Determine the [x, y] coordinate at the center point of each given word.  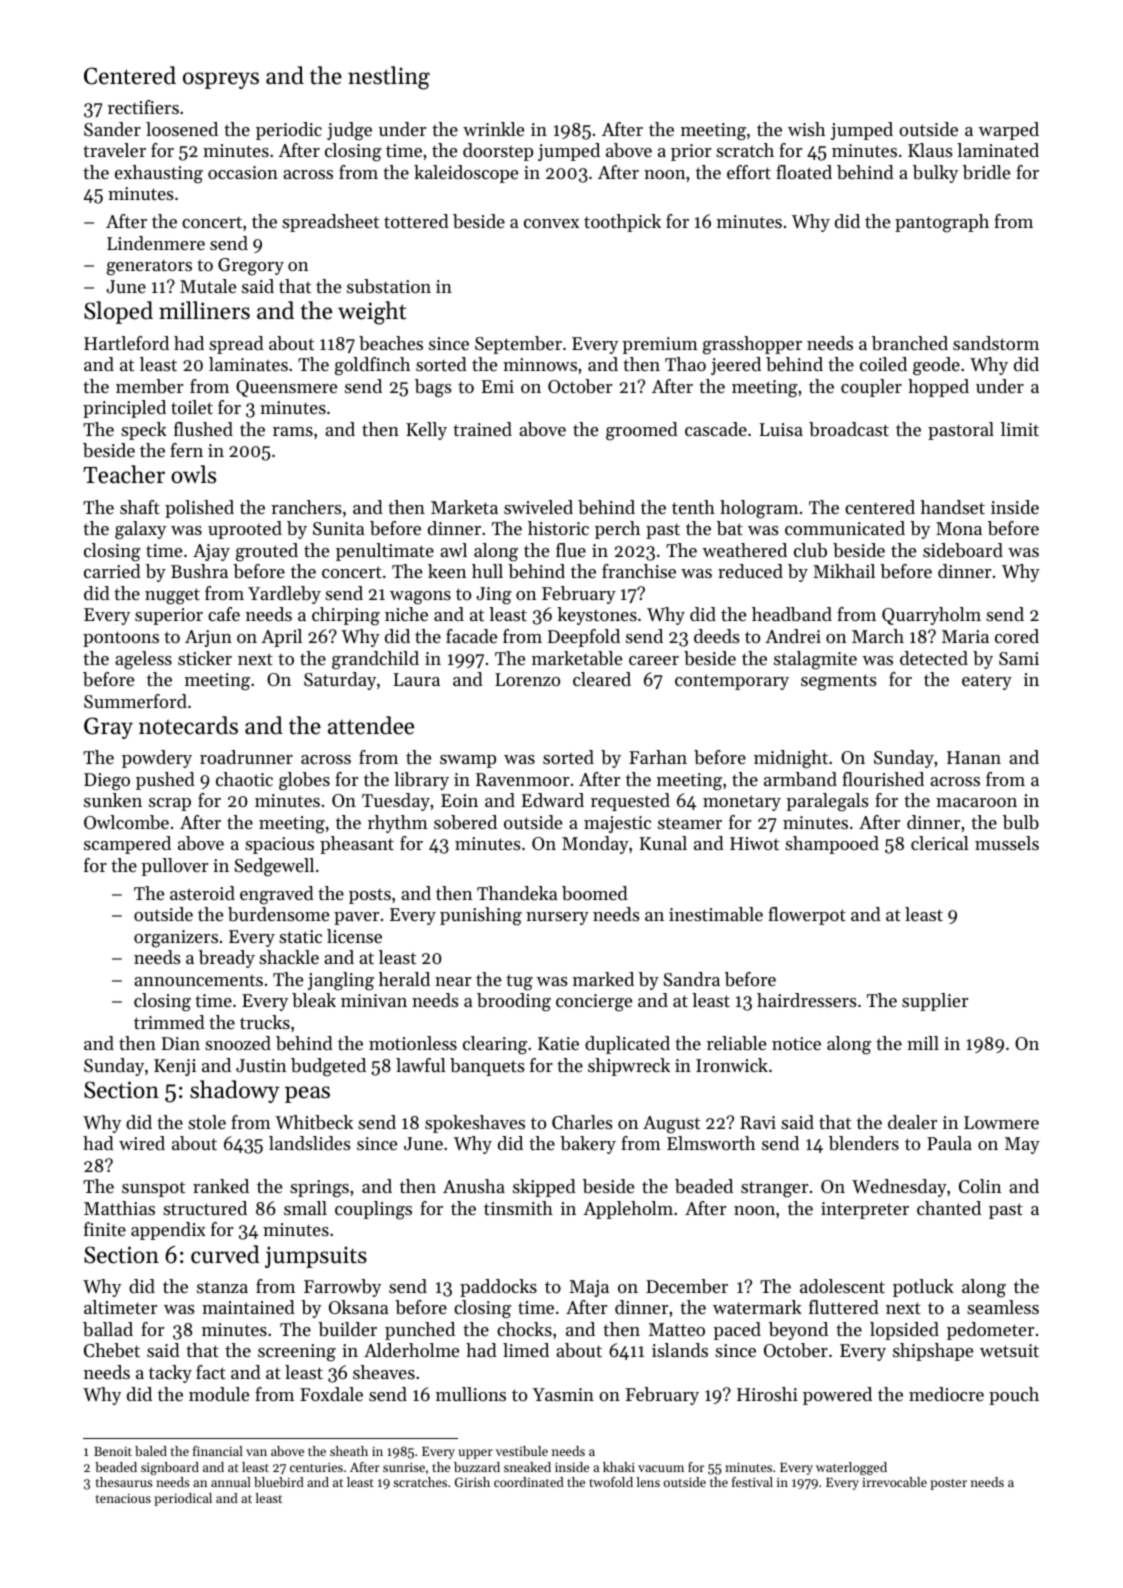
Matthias [119, 1208]
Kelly [426, 431]
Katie [558, 1043]
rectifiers [143, 107]
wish [806, 129]
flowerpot [807, 916]
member [149, 386]
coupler [871, 388]
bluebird [279, 1482]
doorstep [498, 152]
